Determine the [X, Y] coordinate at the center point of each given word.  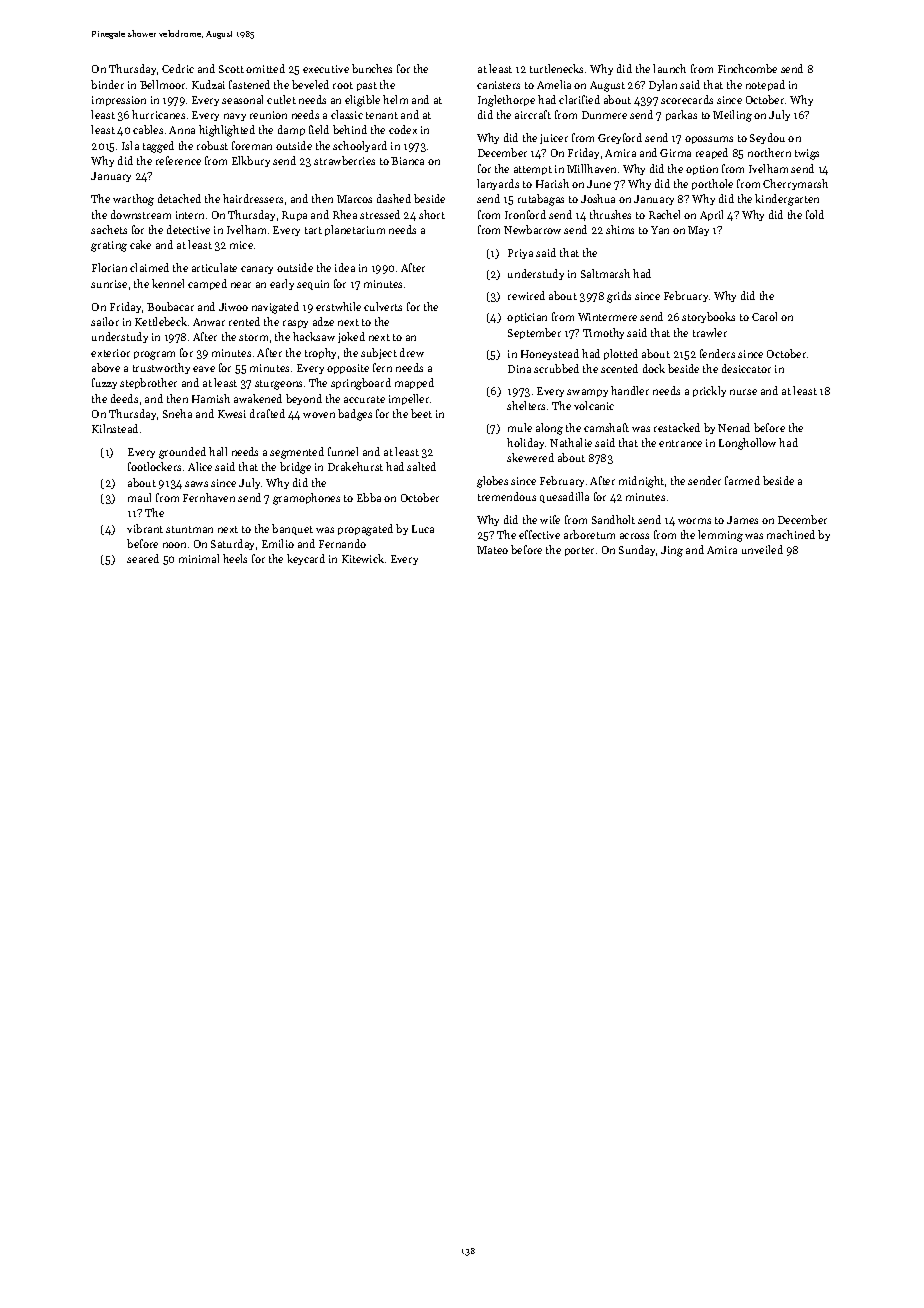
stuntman [189, 529]
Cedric [178, 68]
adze [323, 321]
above [106, 367]
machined [791, 534]
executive [326, 69]
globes [492, 482]
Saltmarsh [605, 273]
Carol [764, 316]
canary [257, 270]
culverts [383, 306]
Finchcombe [747, 68]
